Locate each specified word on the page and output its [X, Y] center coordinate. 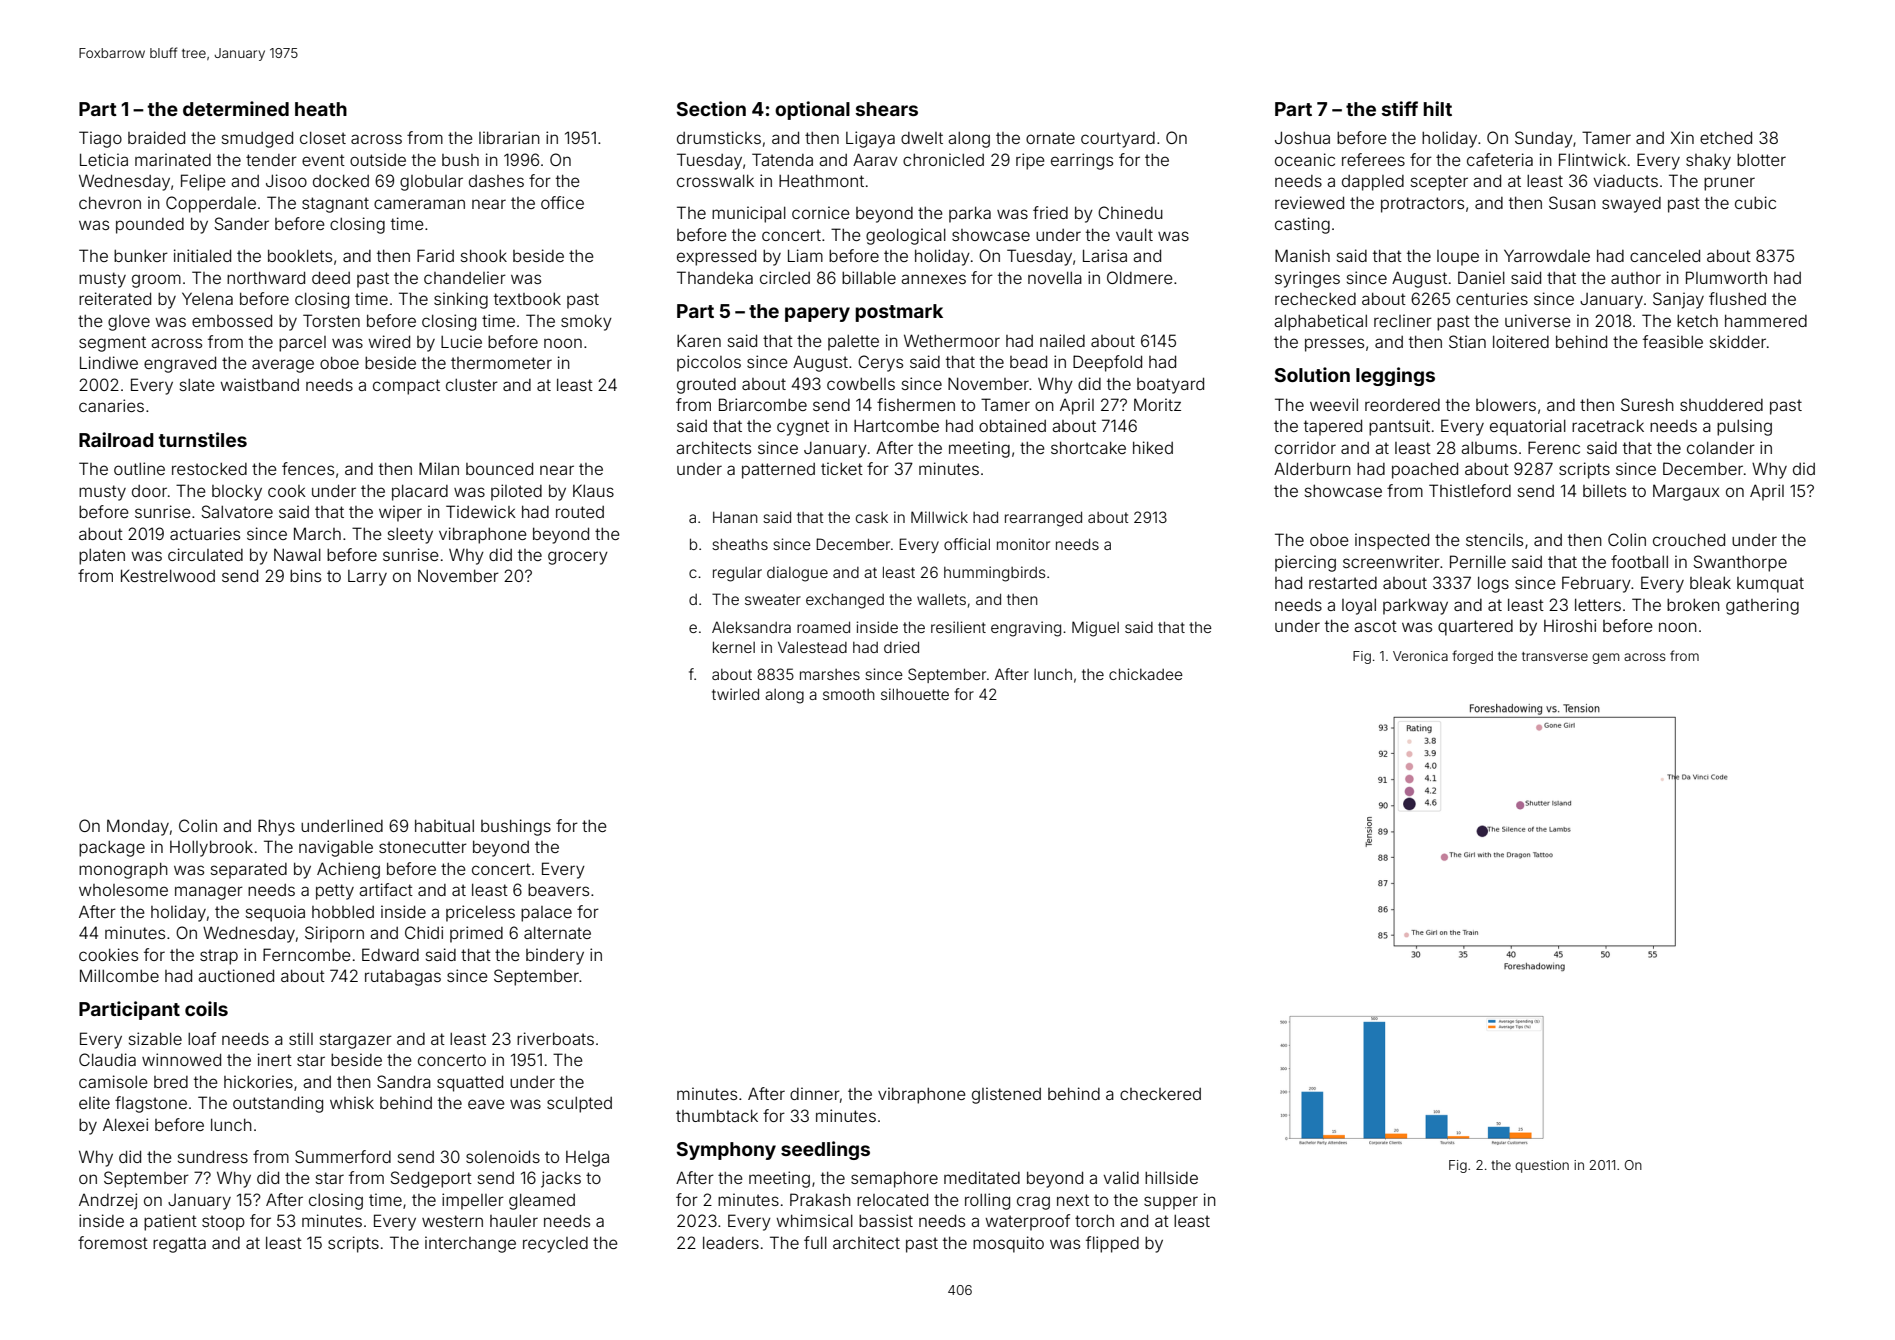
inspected [1392, 541]
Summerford [343, 1156]
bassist [886, 1220]
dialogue [797, 574]
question [1542, 1166]
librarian [509, 137]
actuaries [205, 533]
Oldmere [1140, 277]
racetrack [1608, 426]
